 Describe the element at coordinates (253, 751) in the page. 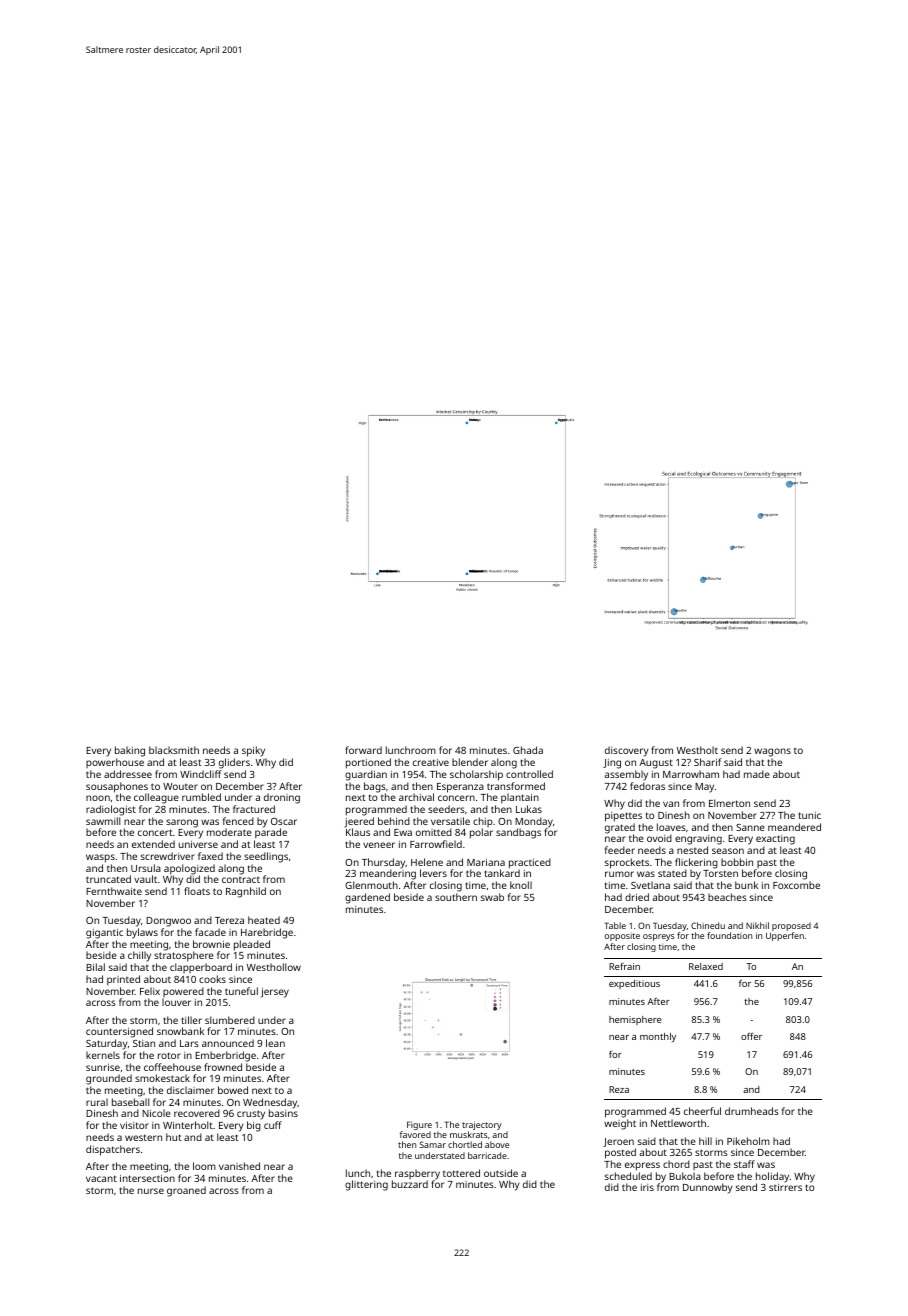

I see `spiky` at that location.
